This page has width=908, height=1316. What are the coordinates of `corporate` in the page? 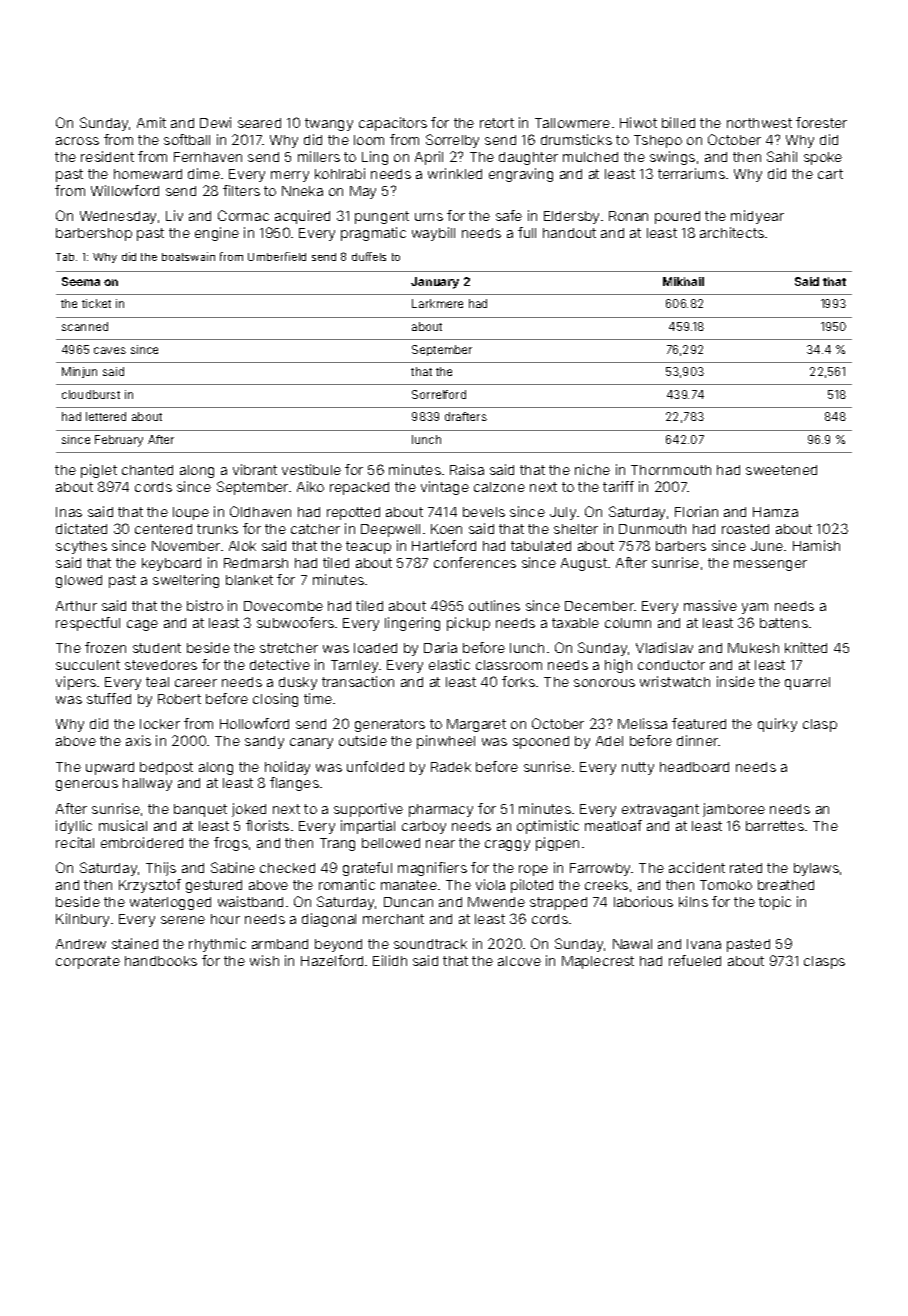 It's located at (88, 962).
